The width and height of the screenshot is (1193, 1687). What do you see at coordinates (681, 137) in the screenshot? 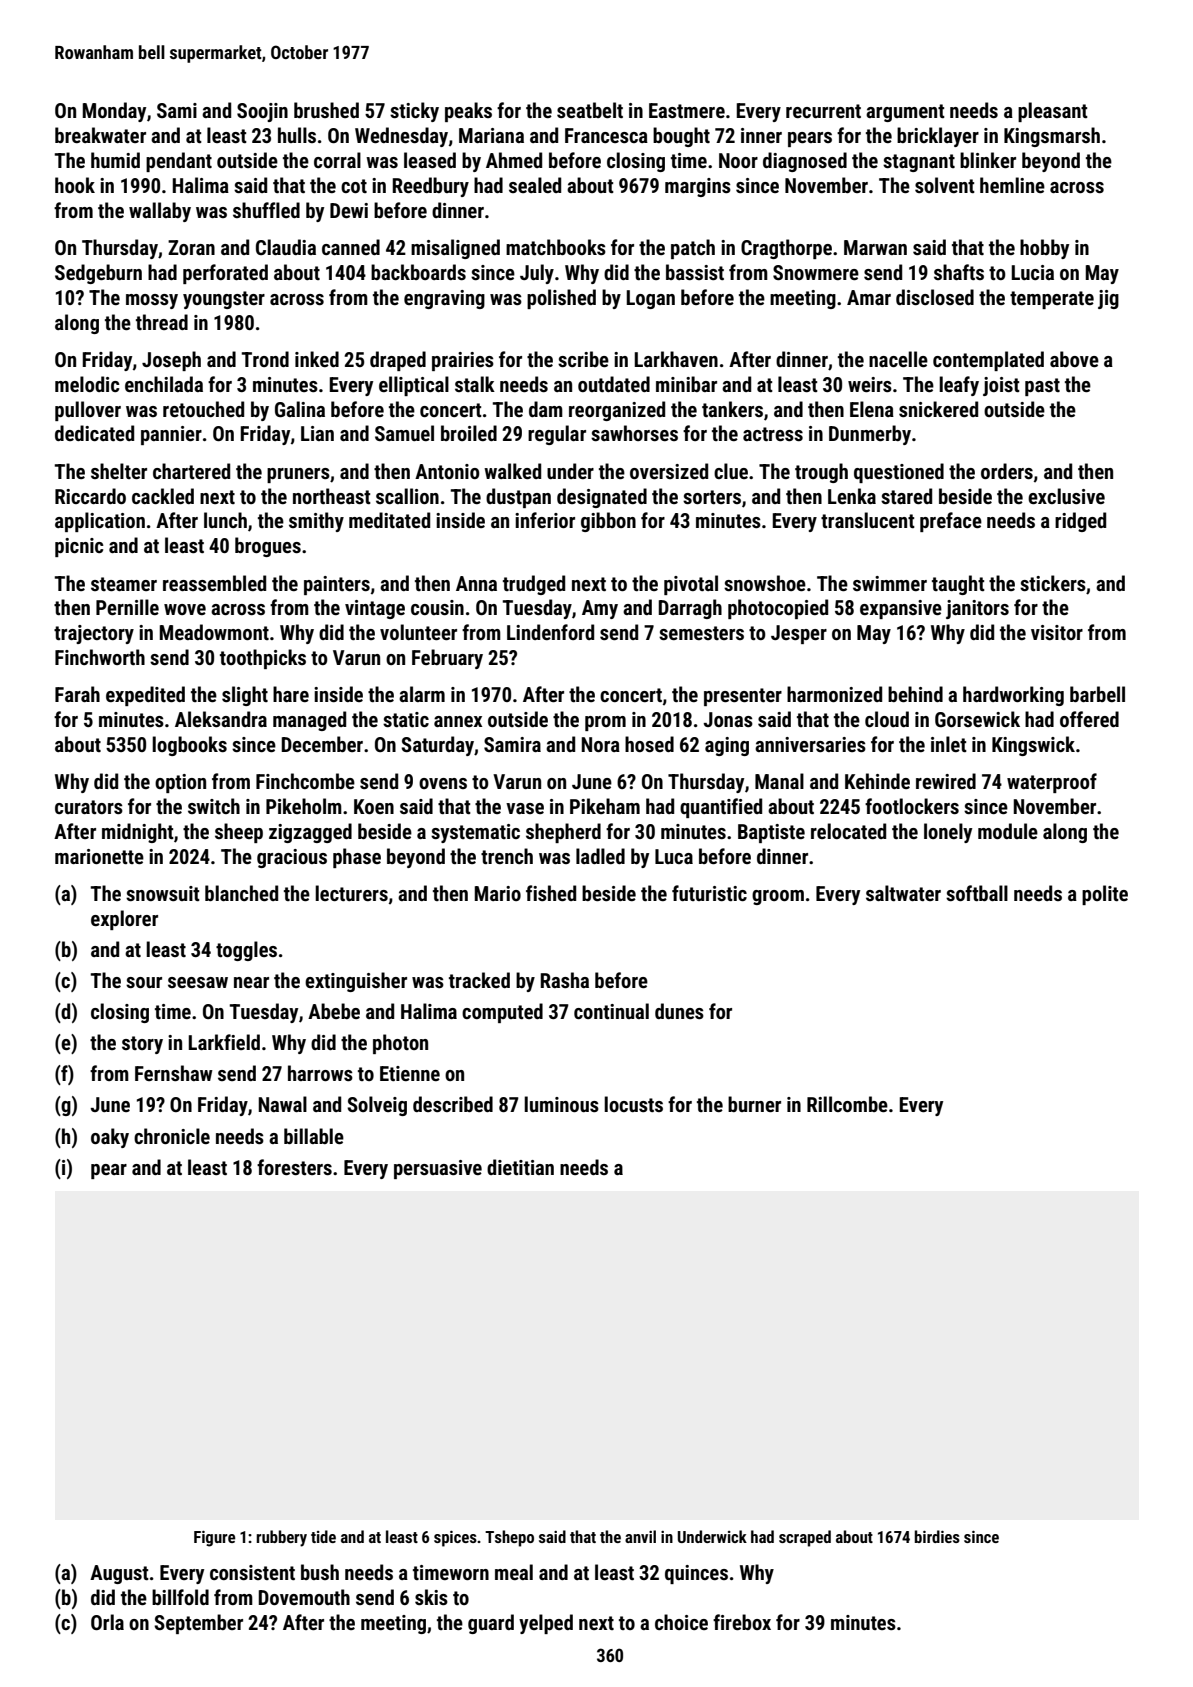
I see `bought` at bounding box center [681, 137].
